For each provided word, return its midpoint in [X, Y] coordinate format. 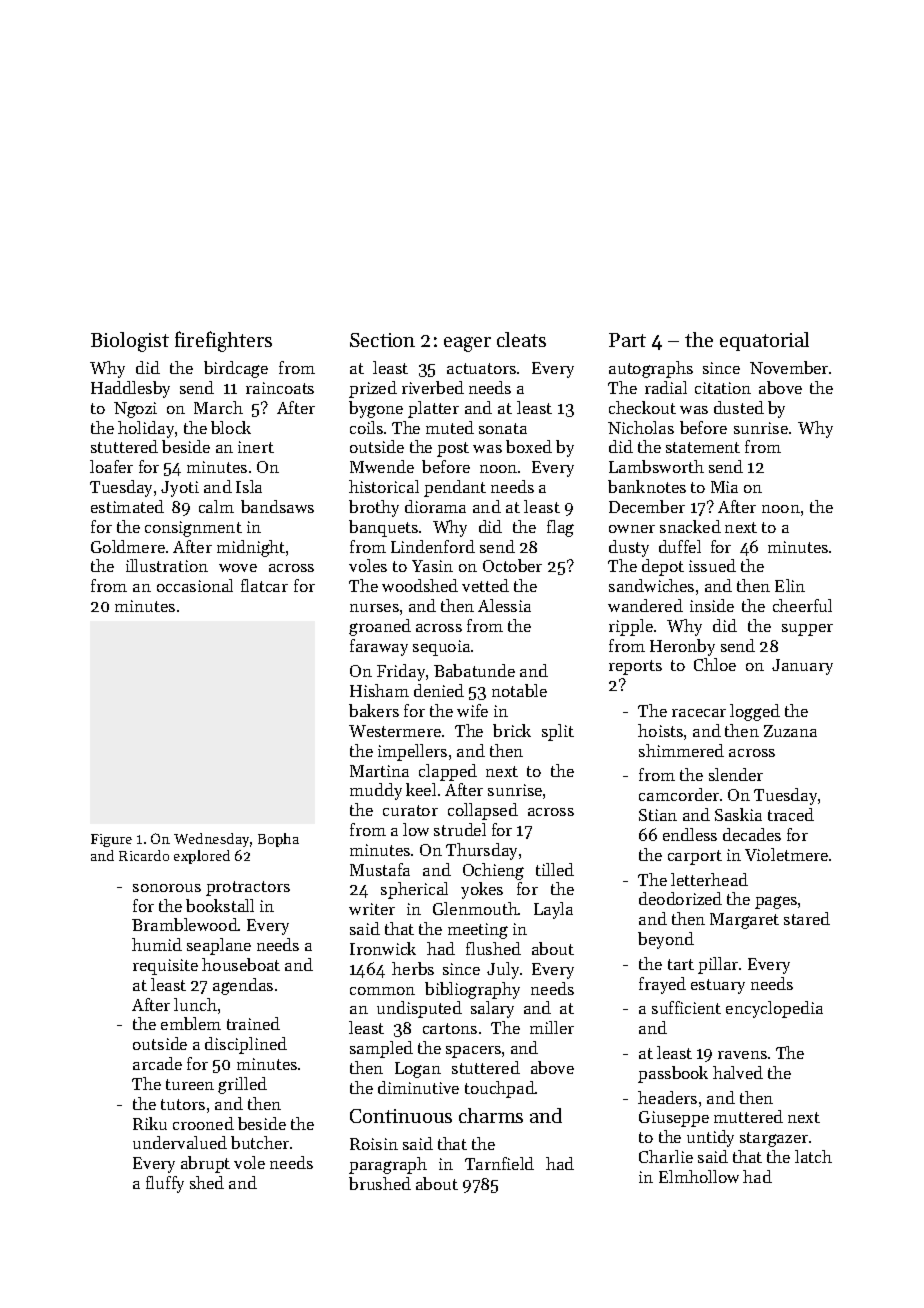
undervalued [180, 1142]
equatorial [764, 341]
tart [681, 964]
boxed [529, 446]
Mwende [382, 466]
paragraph [388, 1165]
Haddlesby [130, 389]
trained [253, 1023]
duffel [680, 546]
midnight [251, 548]
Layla [553, 910]
